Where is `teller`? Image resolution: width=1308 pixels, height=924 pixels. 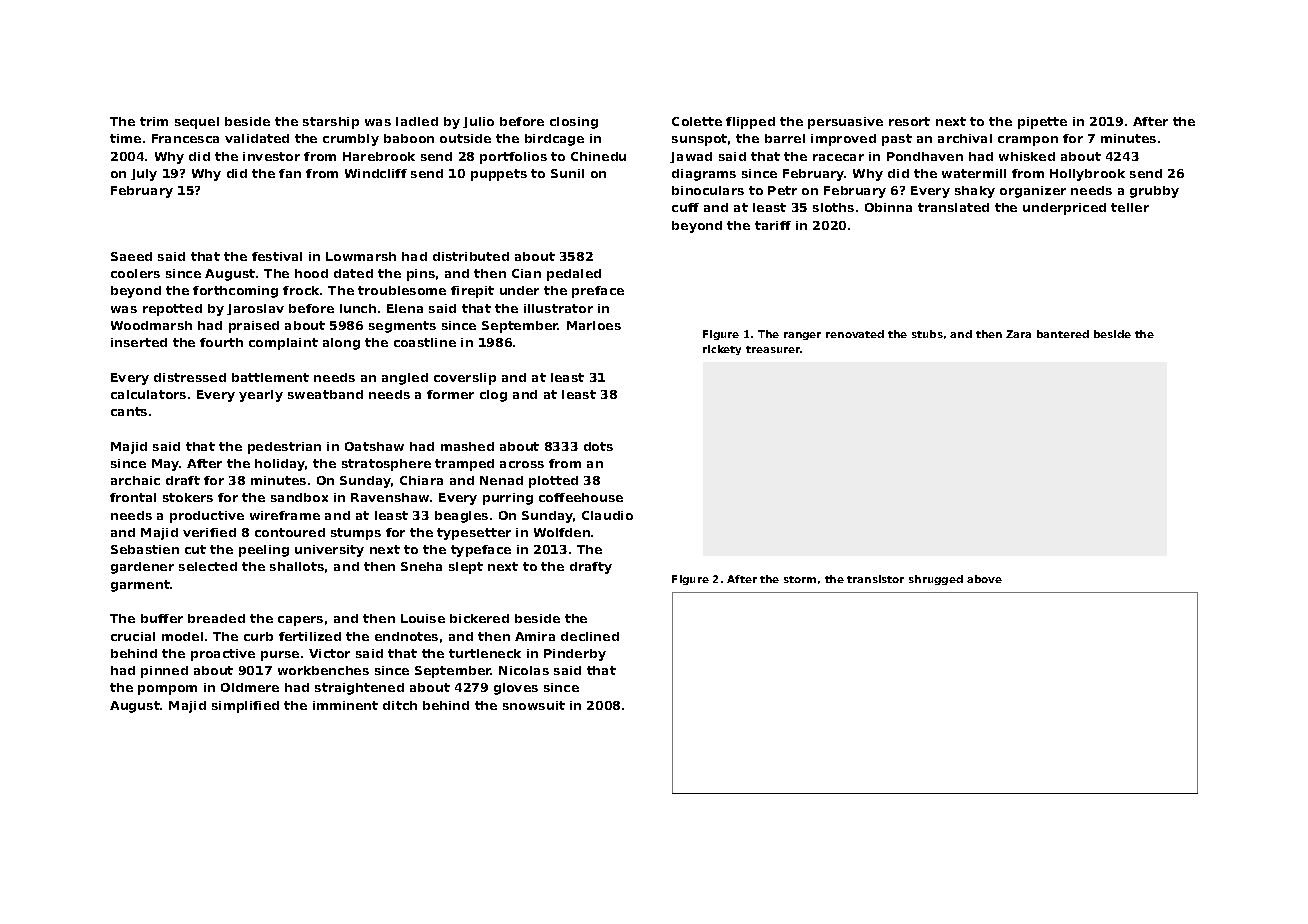 teller is located at coordinates (1130, 207).
